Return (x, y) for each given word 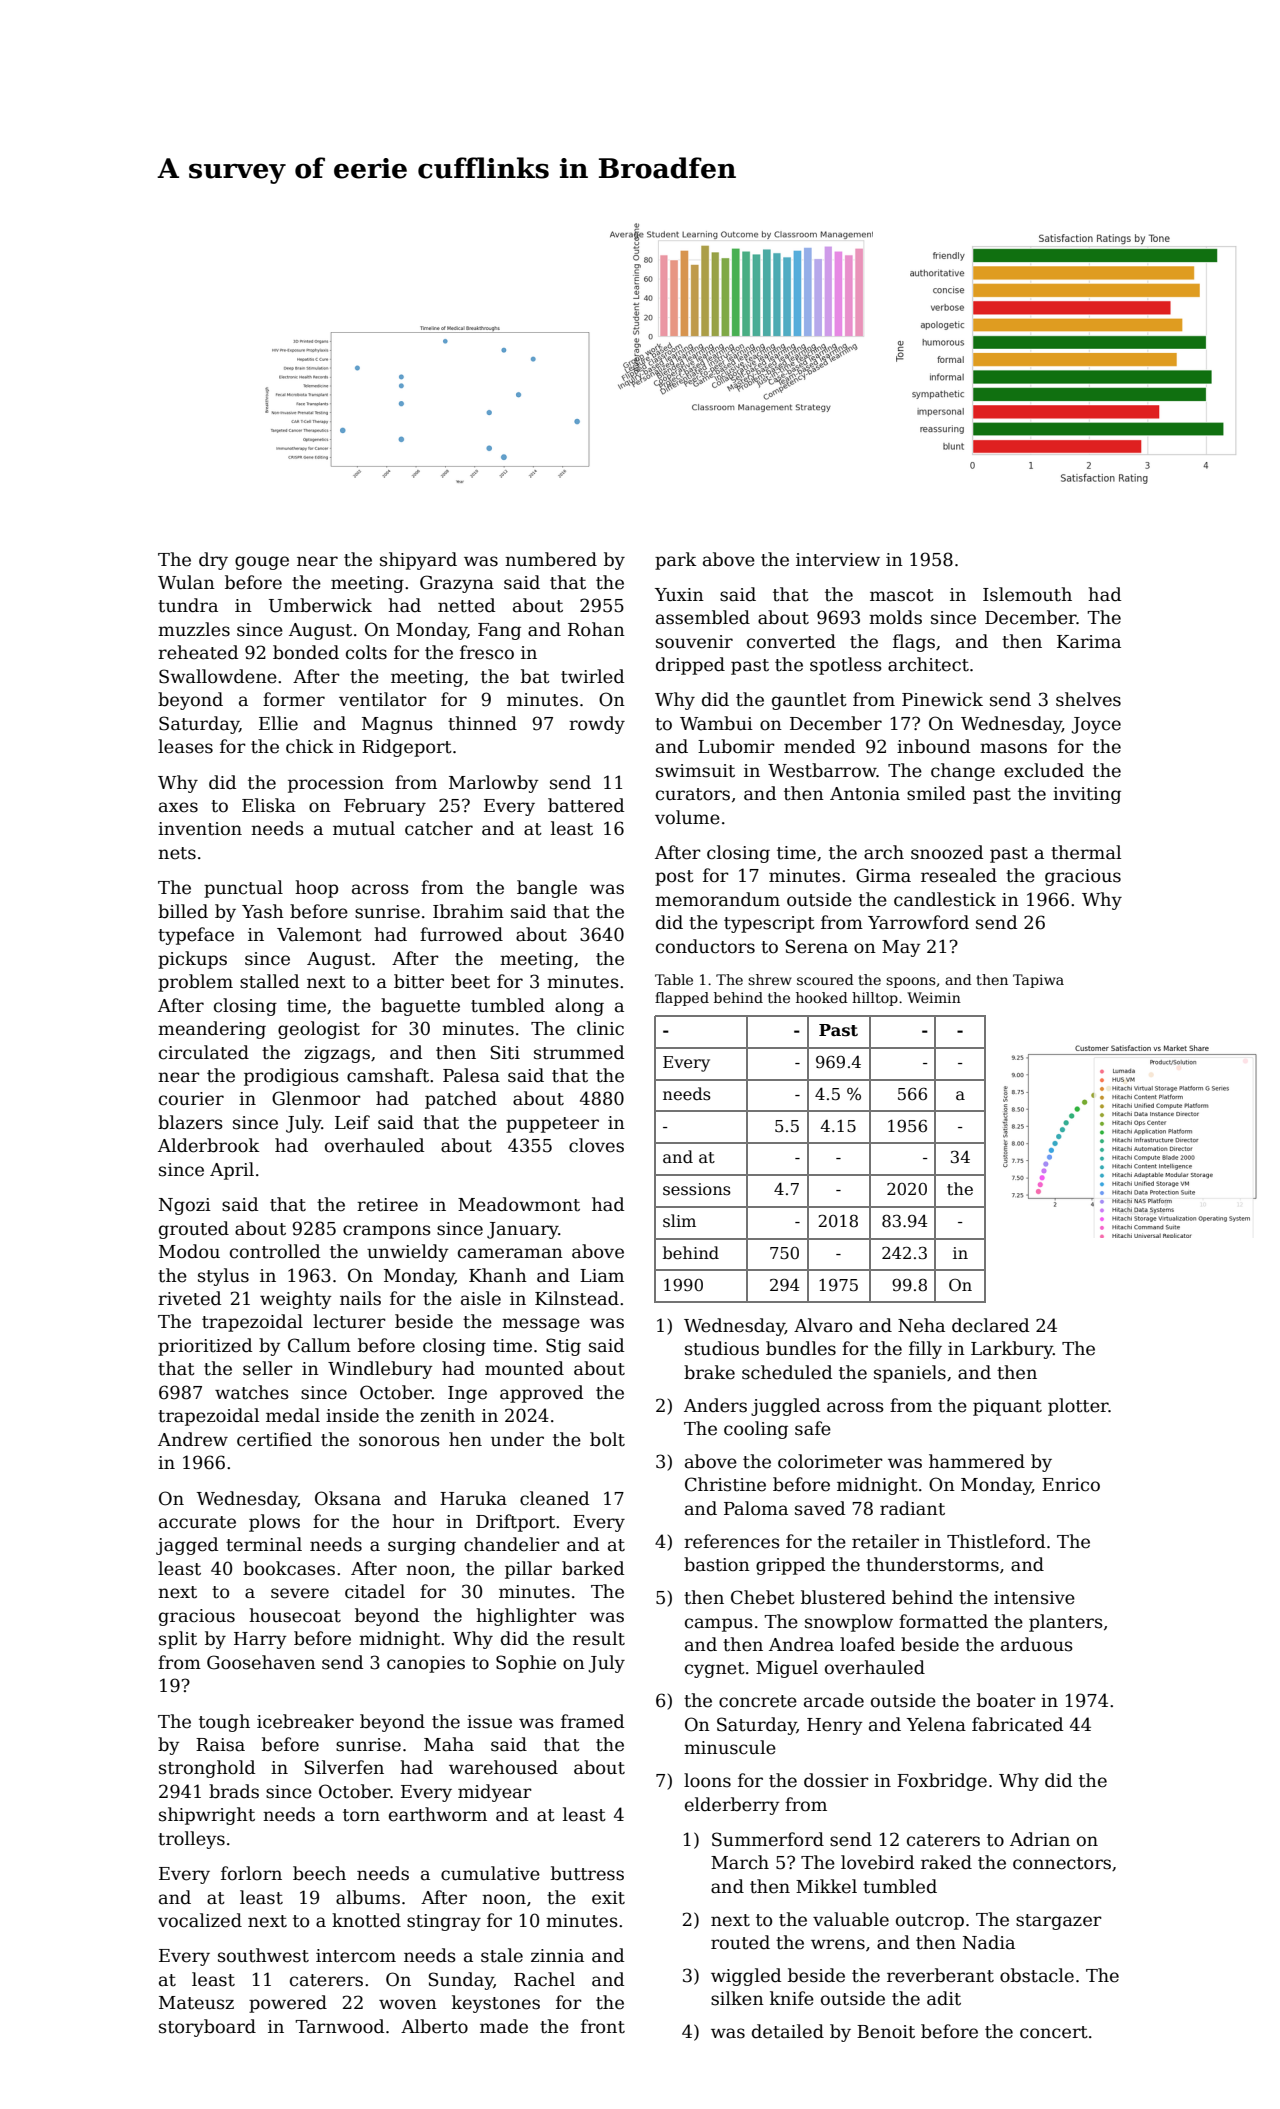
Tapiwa (1038, 981)
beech (319, 1873)
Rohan (596, 629)
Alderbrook (209, 1145)
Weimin (934, 997)
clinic (600, 1028)
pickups (192, 960)
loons (707, 1780)
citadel (375, 1591)
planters (1066, 1623)
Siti (505, 1052)
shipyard (418, 561)
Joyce (1096, 725)
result (599, 1638)
